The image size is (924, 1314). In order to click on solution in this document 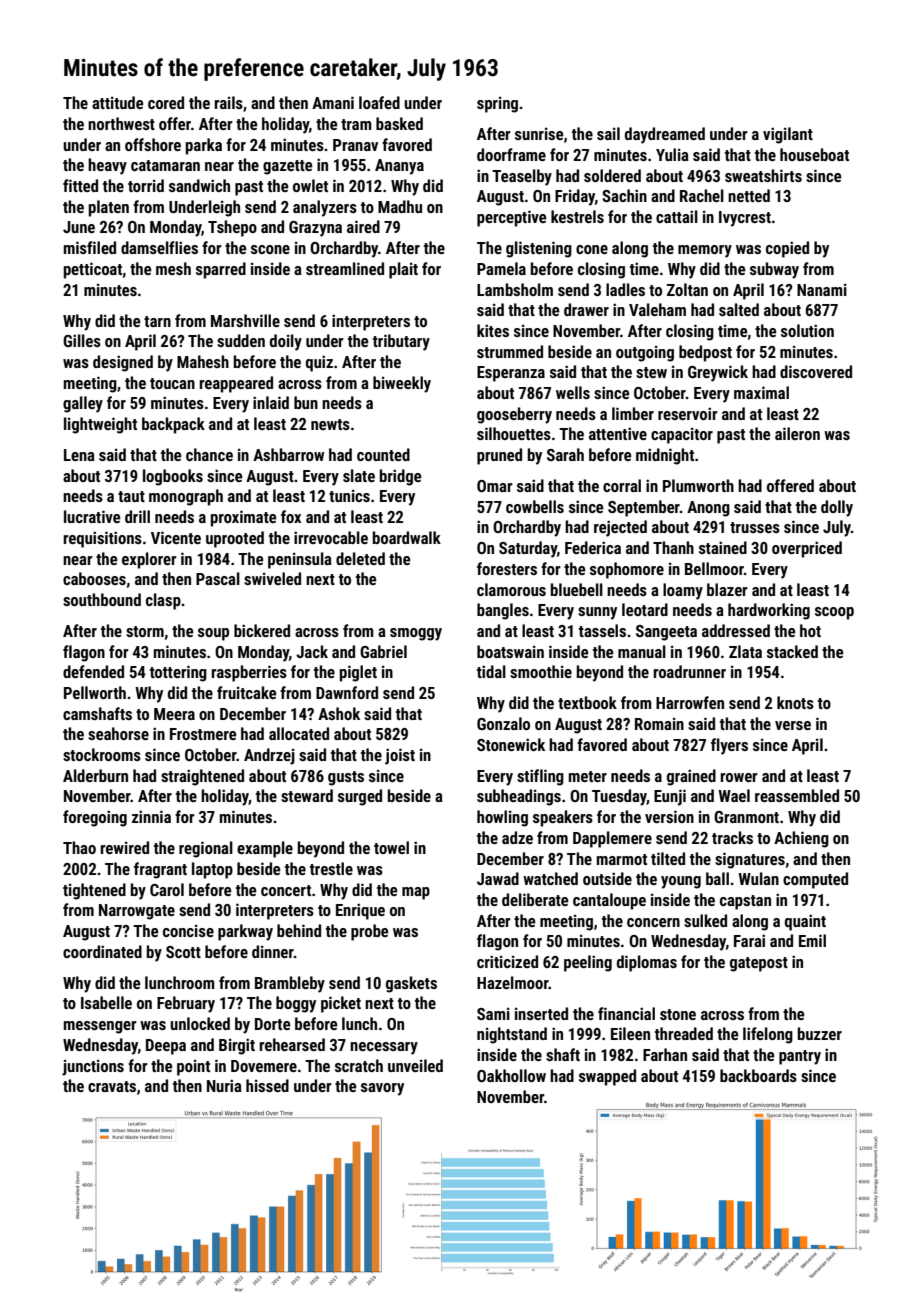, I will do `click(807, 330)`.
